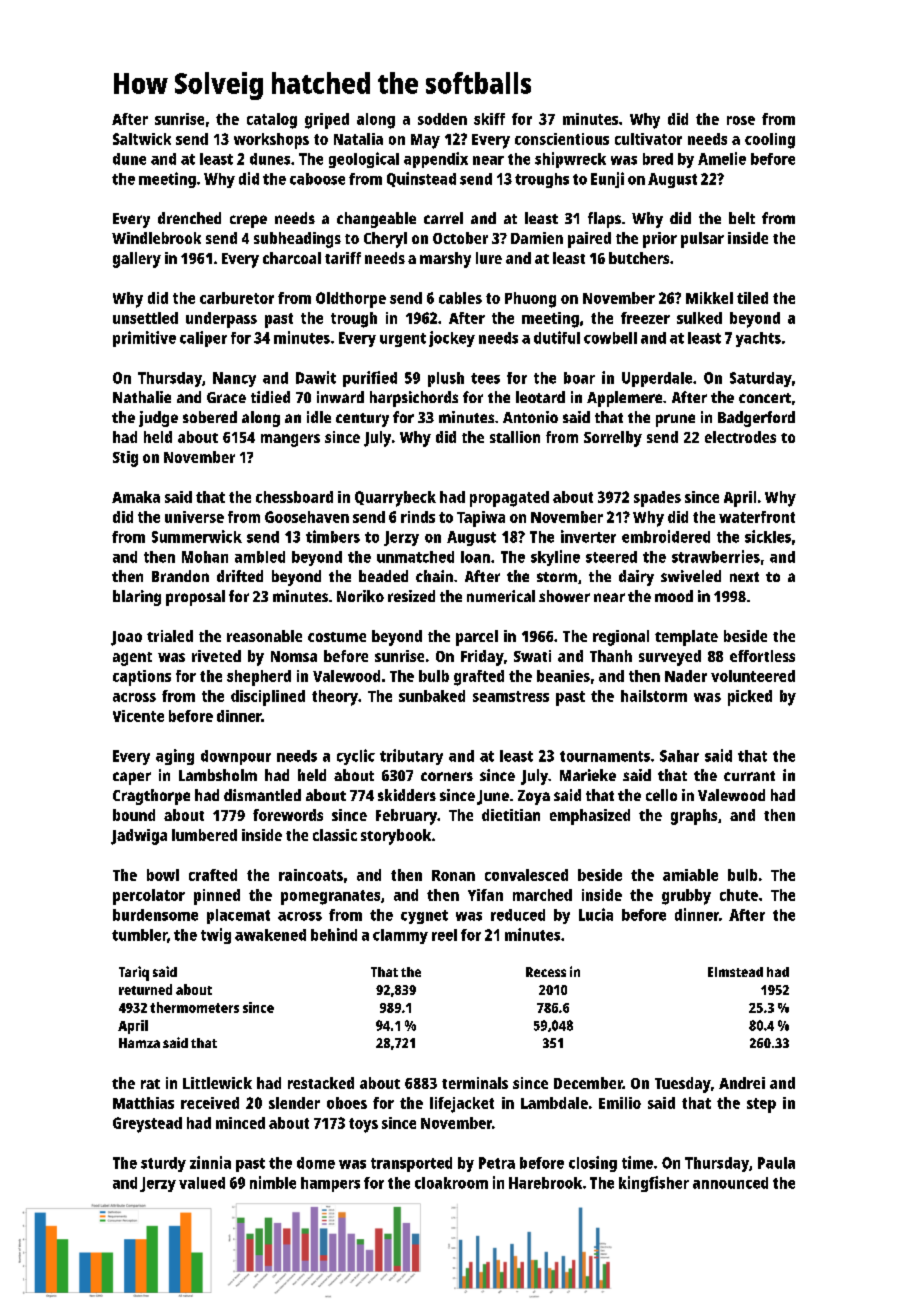 The height and width of the screenshot is (1316, 908). Describe the element at coordinates (317, 179) in the screenshot. I see `caboose` at that location.
